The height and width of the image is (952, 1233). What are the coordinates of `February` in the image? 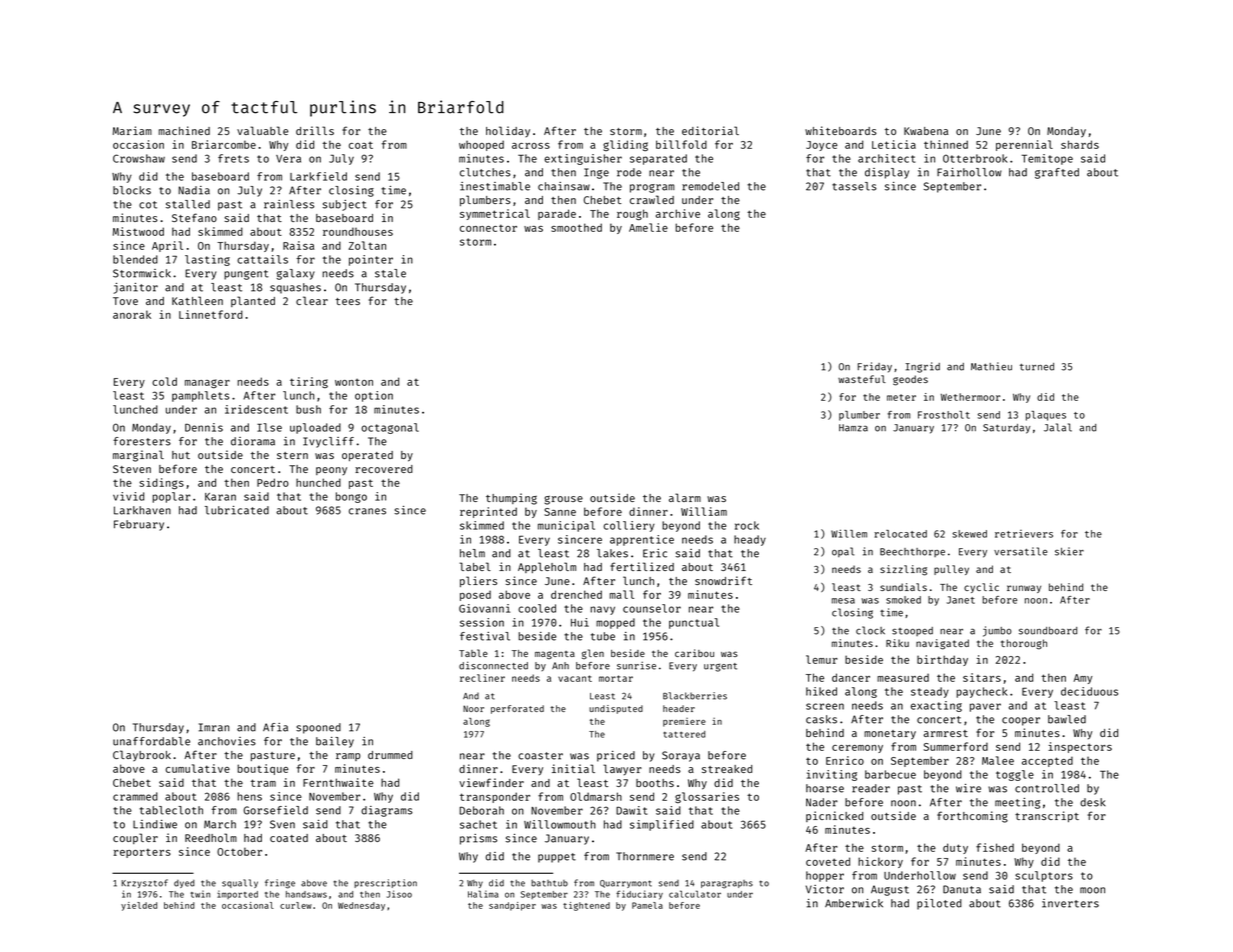 It's located at (139, 525).
